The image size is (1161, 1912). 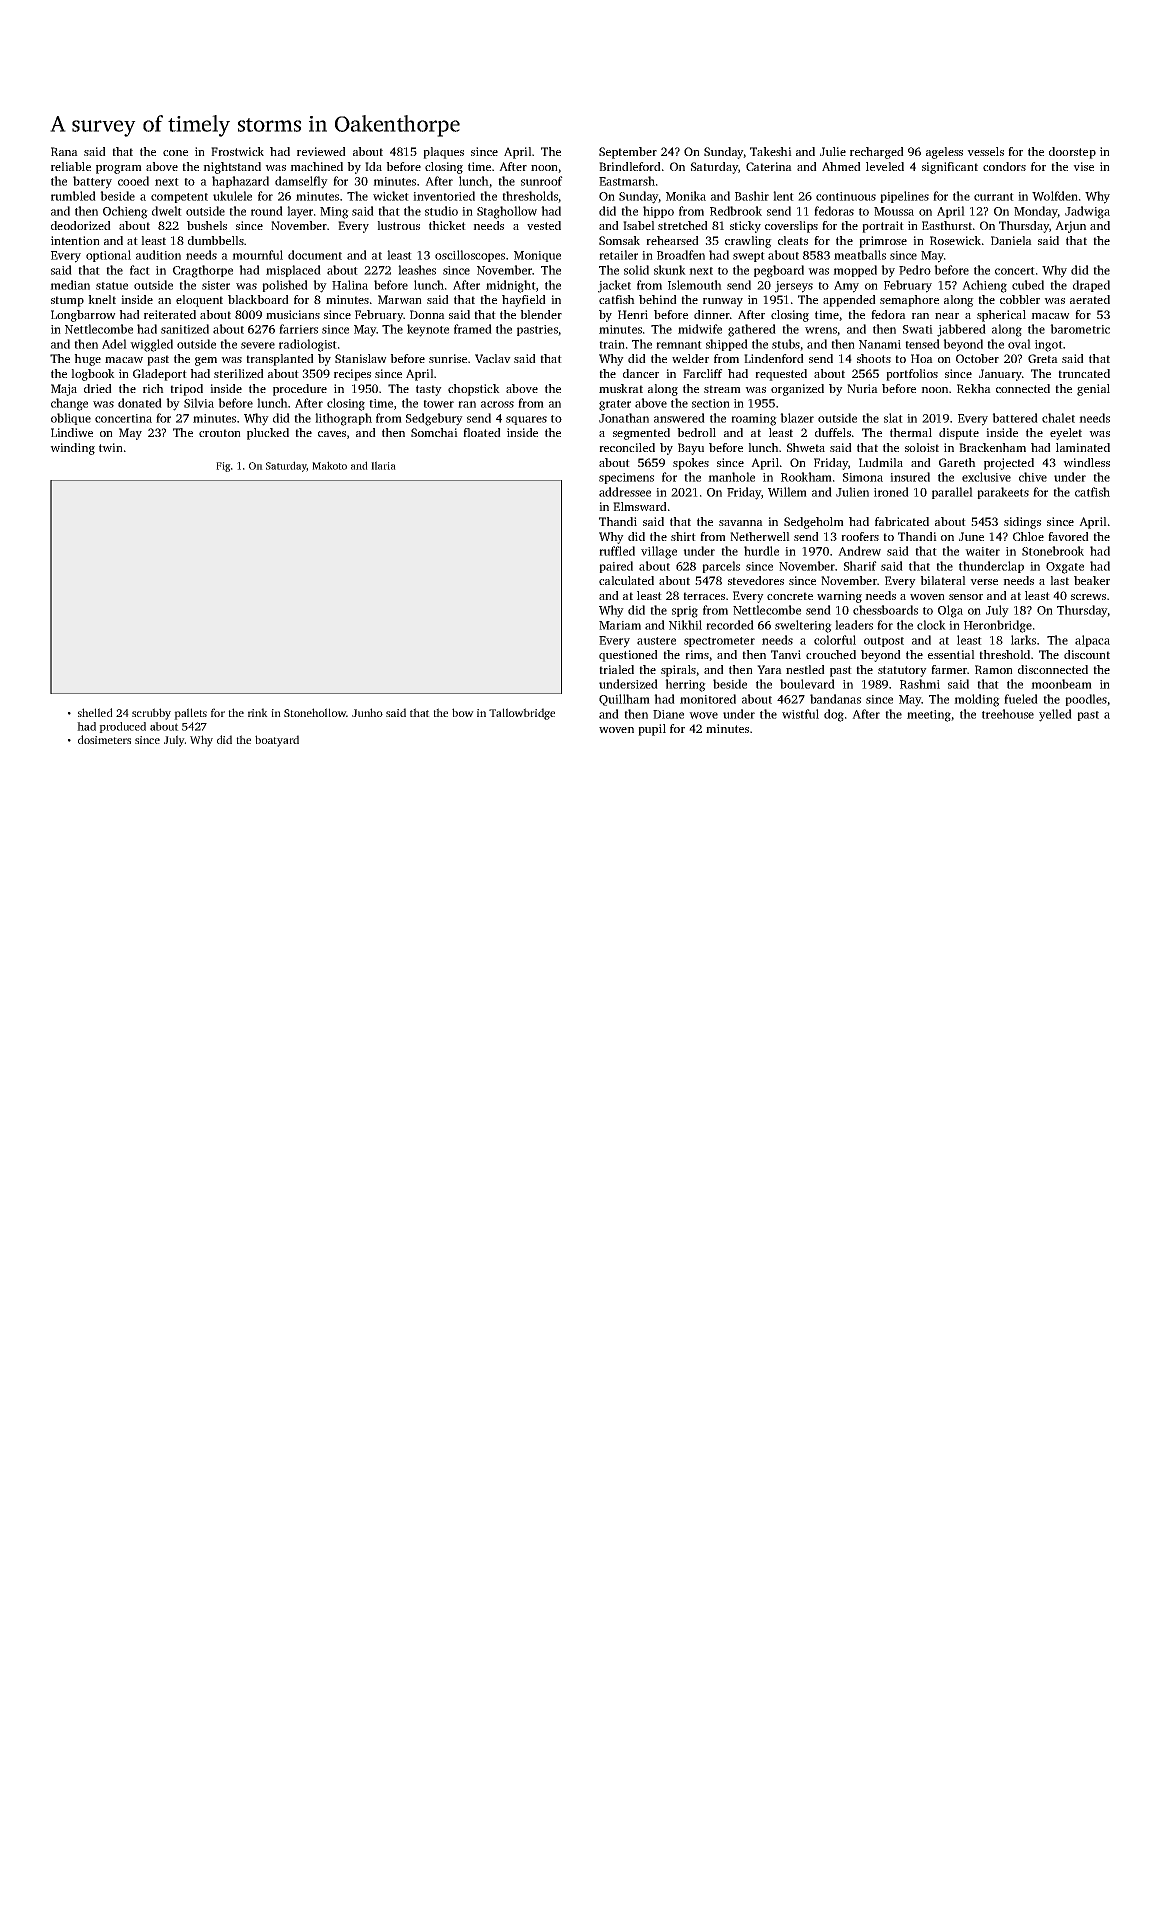 What do you see at coordinates (301, 182) in the screenshot?
I see `damselfly` at bounding box center [301, 182].
